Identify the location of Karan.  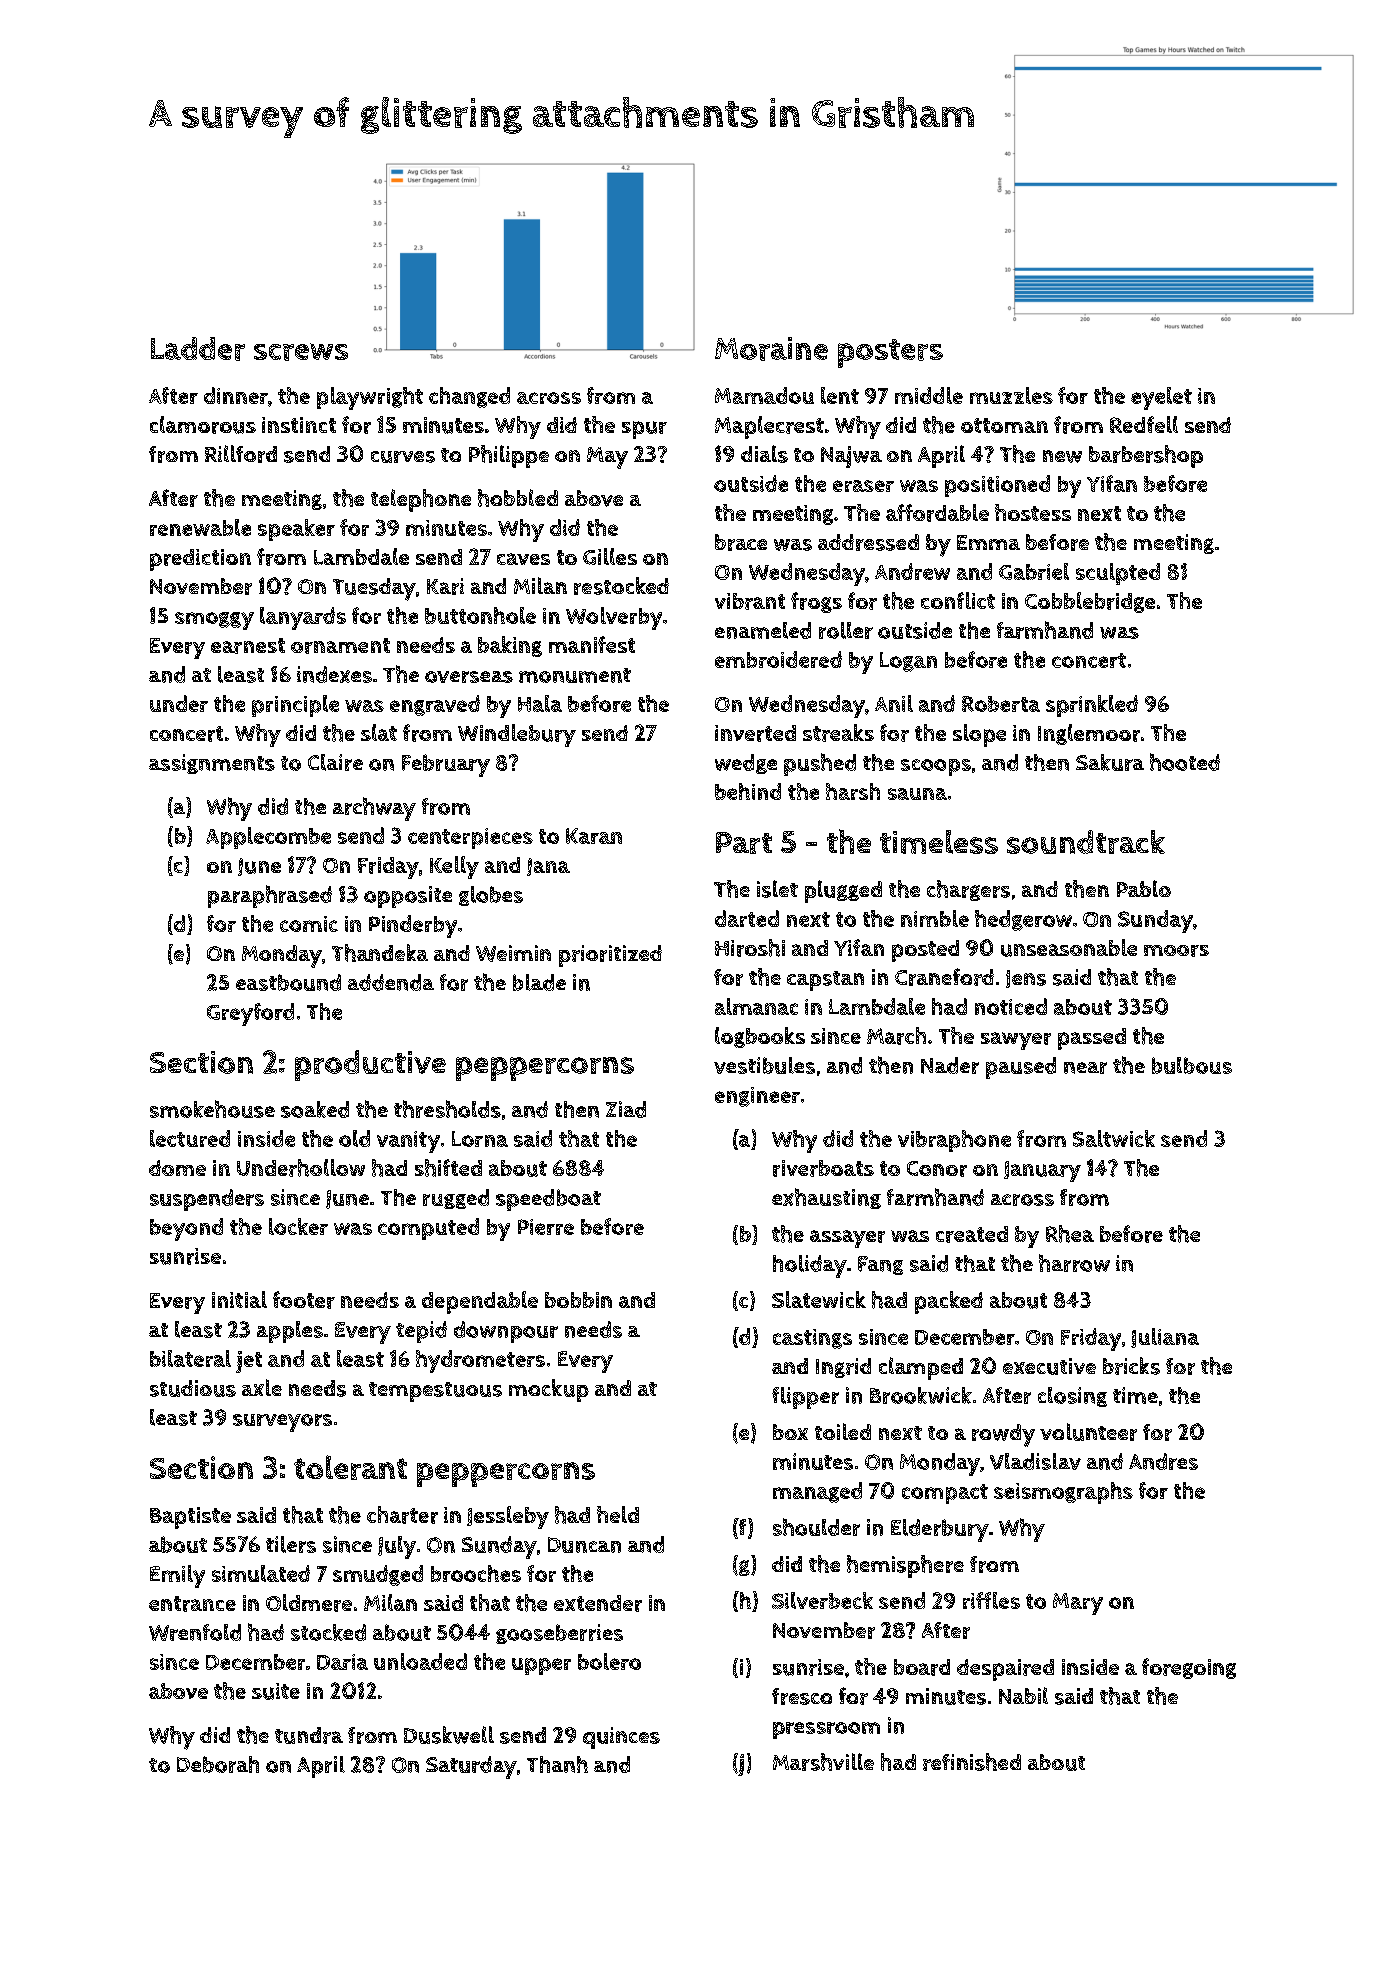
(594, 836).
